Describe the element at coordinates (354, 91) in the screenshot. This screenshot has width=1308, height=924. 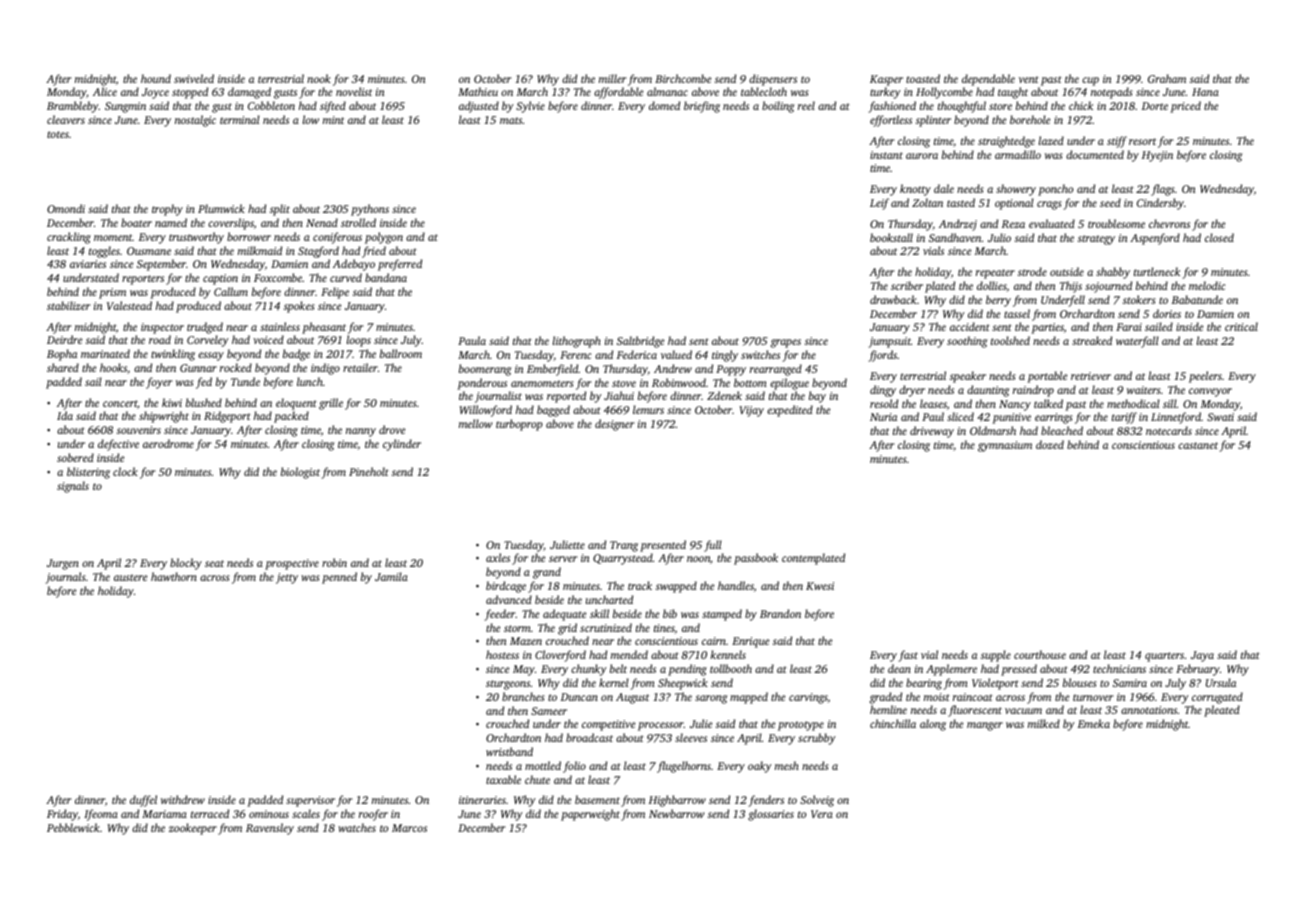
I see `novelist` at that location.
